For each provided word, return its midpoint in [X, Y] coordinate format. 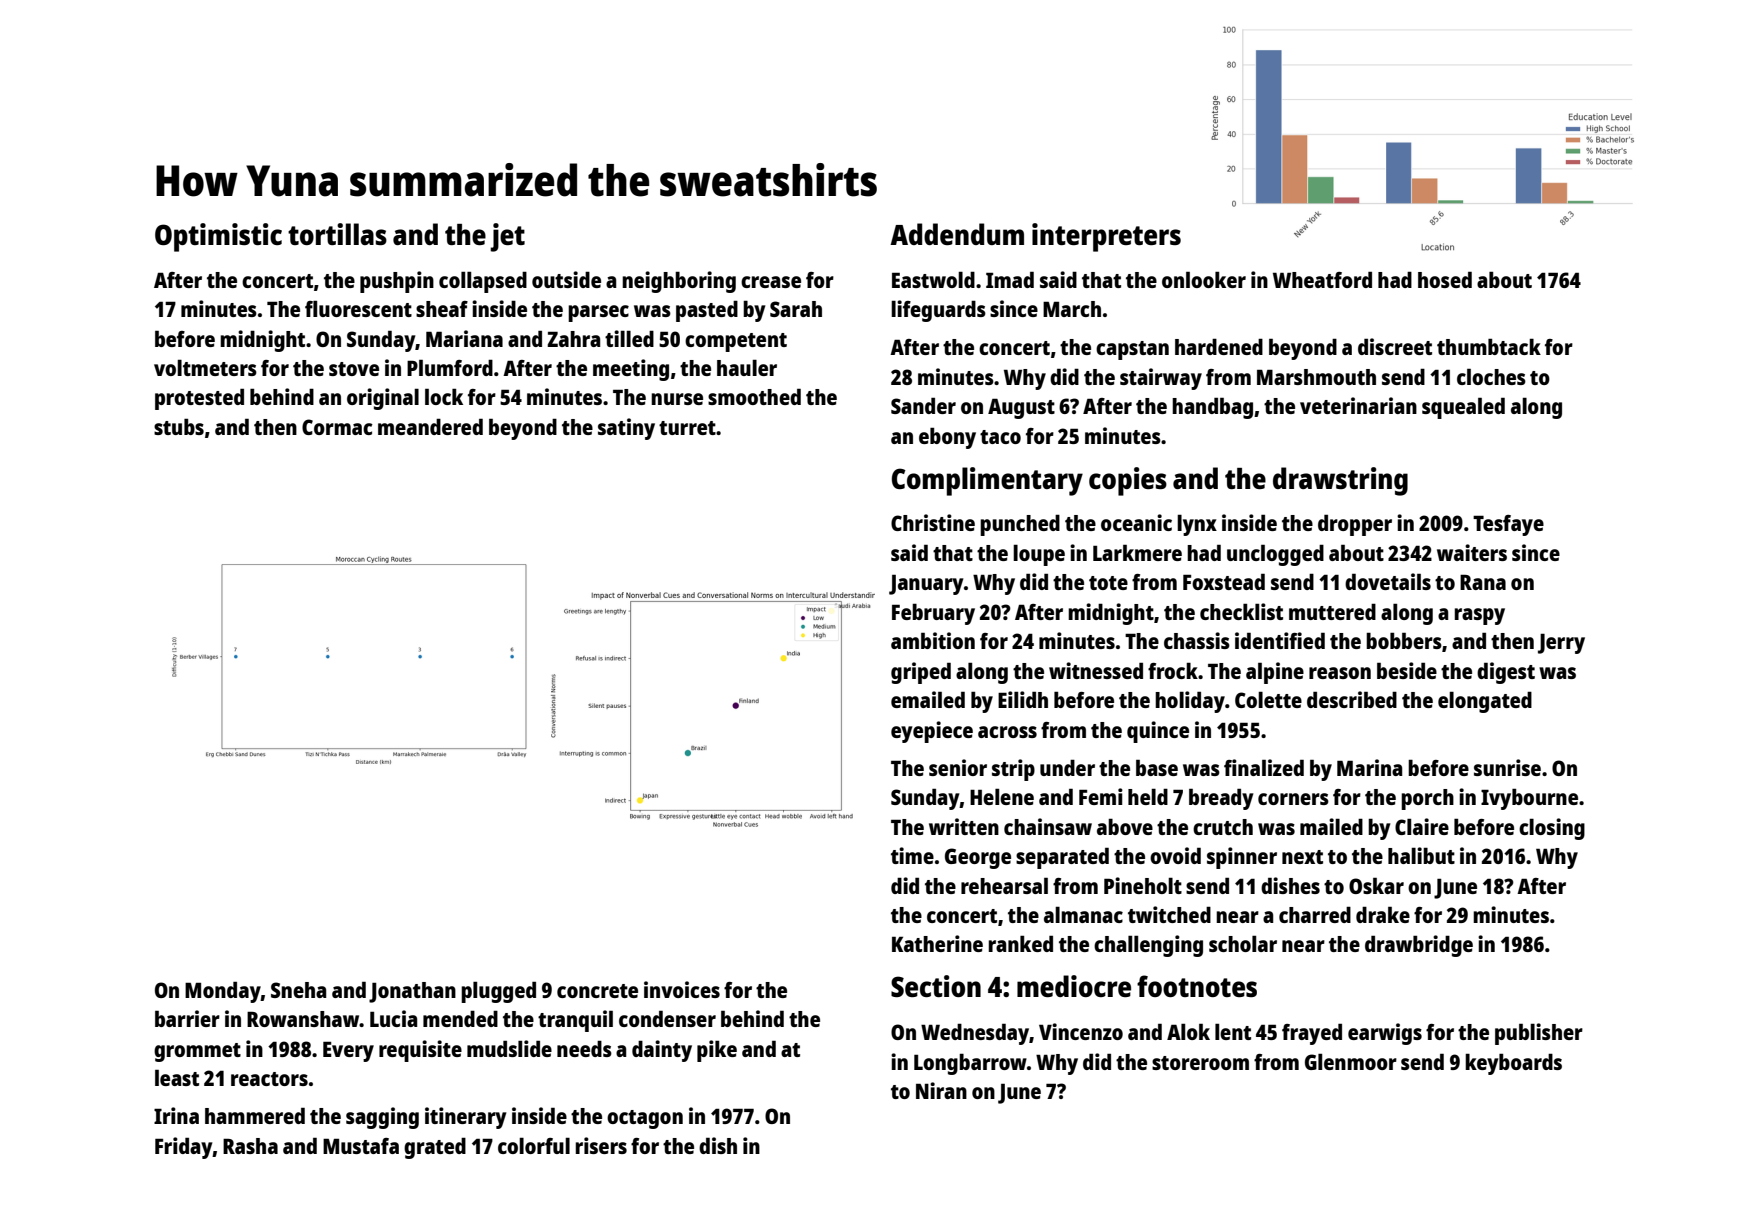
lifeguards [938, 311]
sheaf [442, 309]
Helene [1002, 796]
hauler [747, 367]
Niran [941, 1090]
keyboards [1513, 1064]
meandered [430, 426]
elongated [1485, 702]
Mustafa [361, 1146]
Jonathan [412, 992]
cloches [1491, 376]
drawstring [1340, 481]
